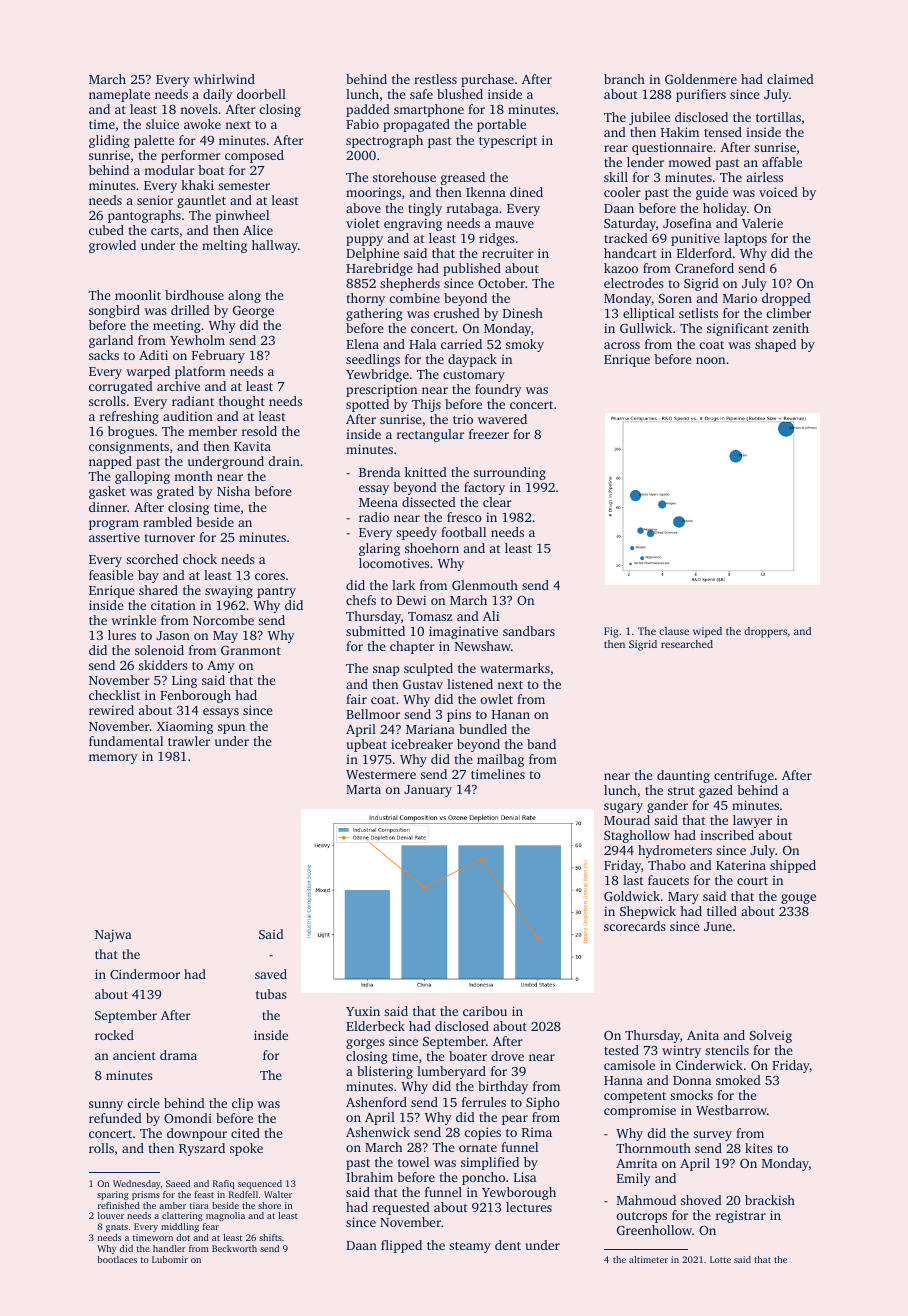 Image resolution: width=908 pixels, height=1316 pixels. What do you see at coordinates (463, 178) in the page?
I see `greased` at bounding box center [463, 178].
